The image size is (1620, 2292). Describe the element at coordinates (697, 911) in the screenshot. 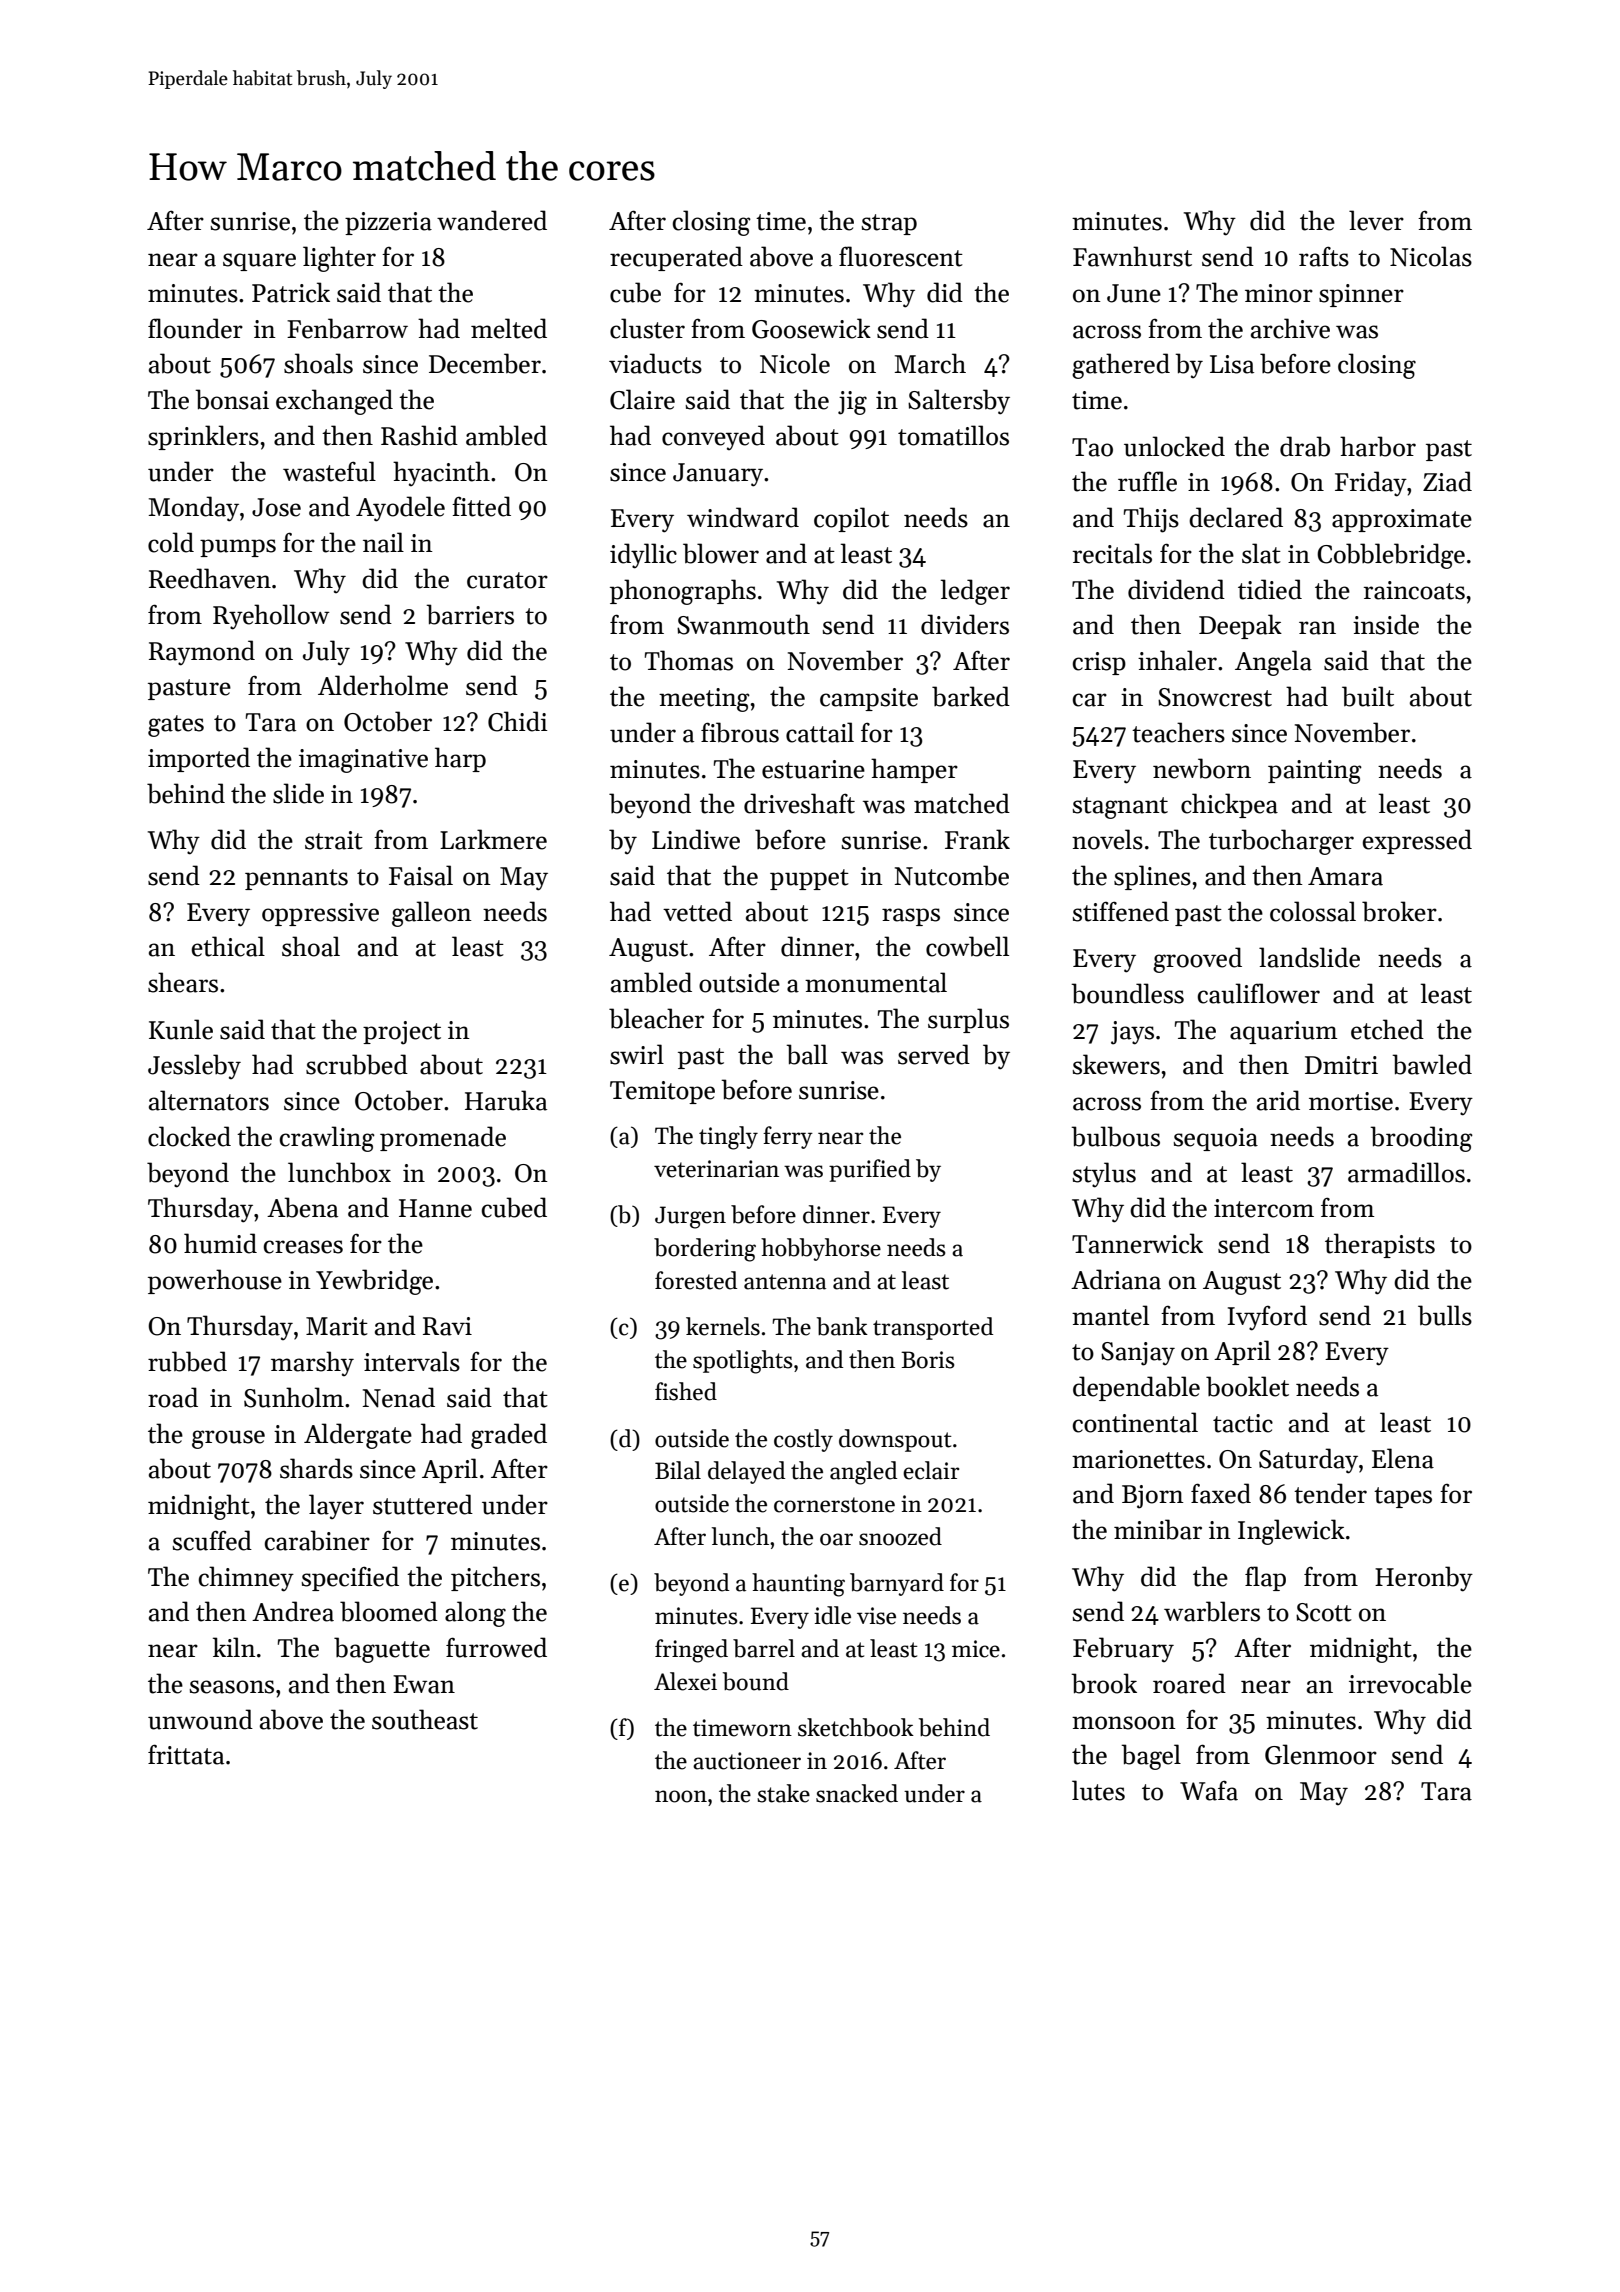

I see `vetted` at that location.
